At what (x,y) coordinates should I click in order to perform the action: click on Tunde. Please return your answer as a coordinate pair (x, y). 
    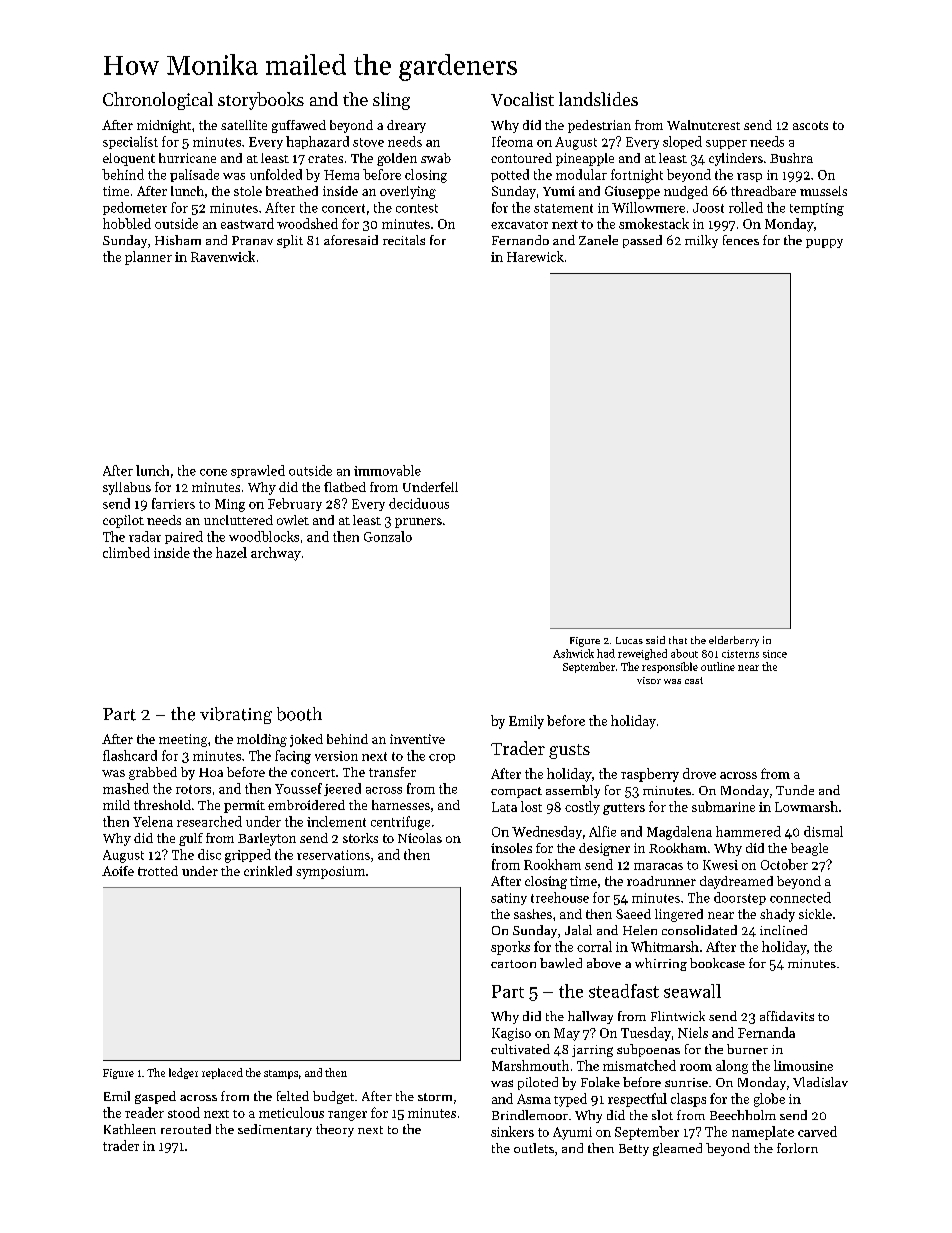
    Looking at the image, I should click on (795, 790).
